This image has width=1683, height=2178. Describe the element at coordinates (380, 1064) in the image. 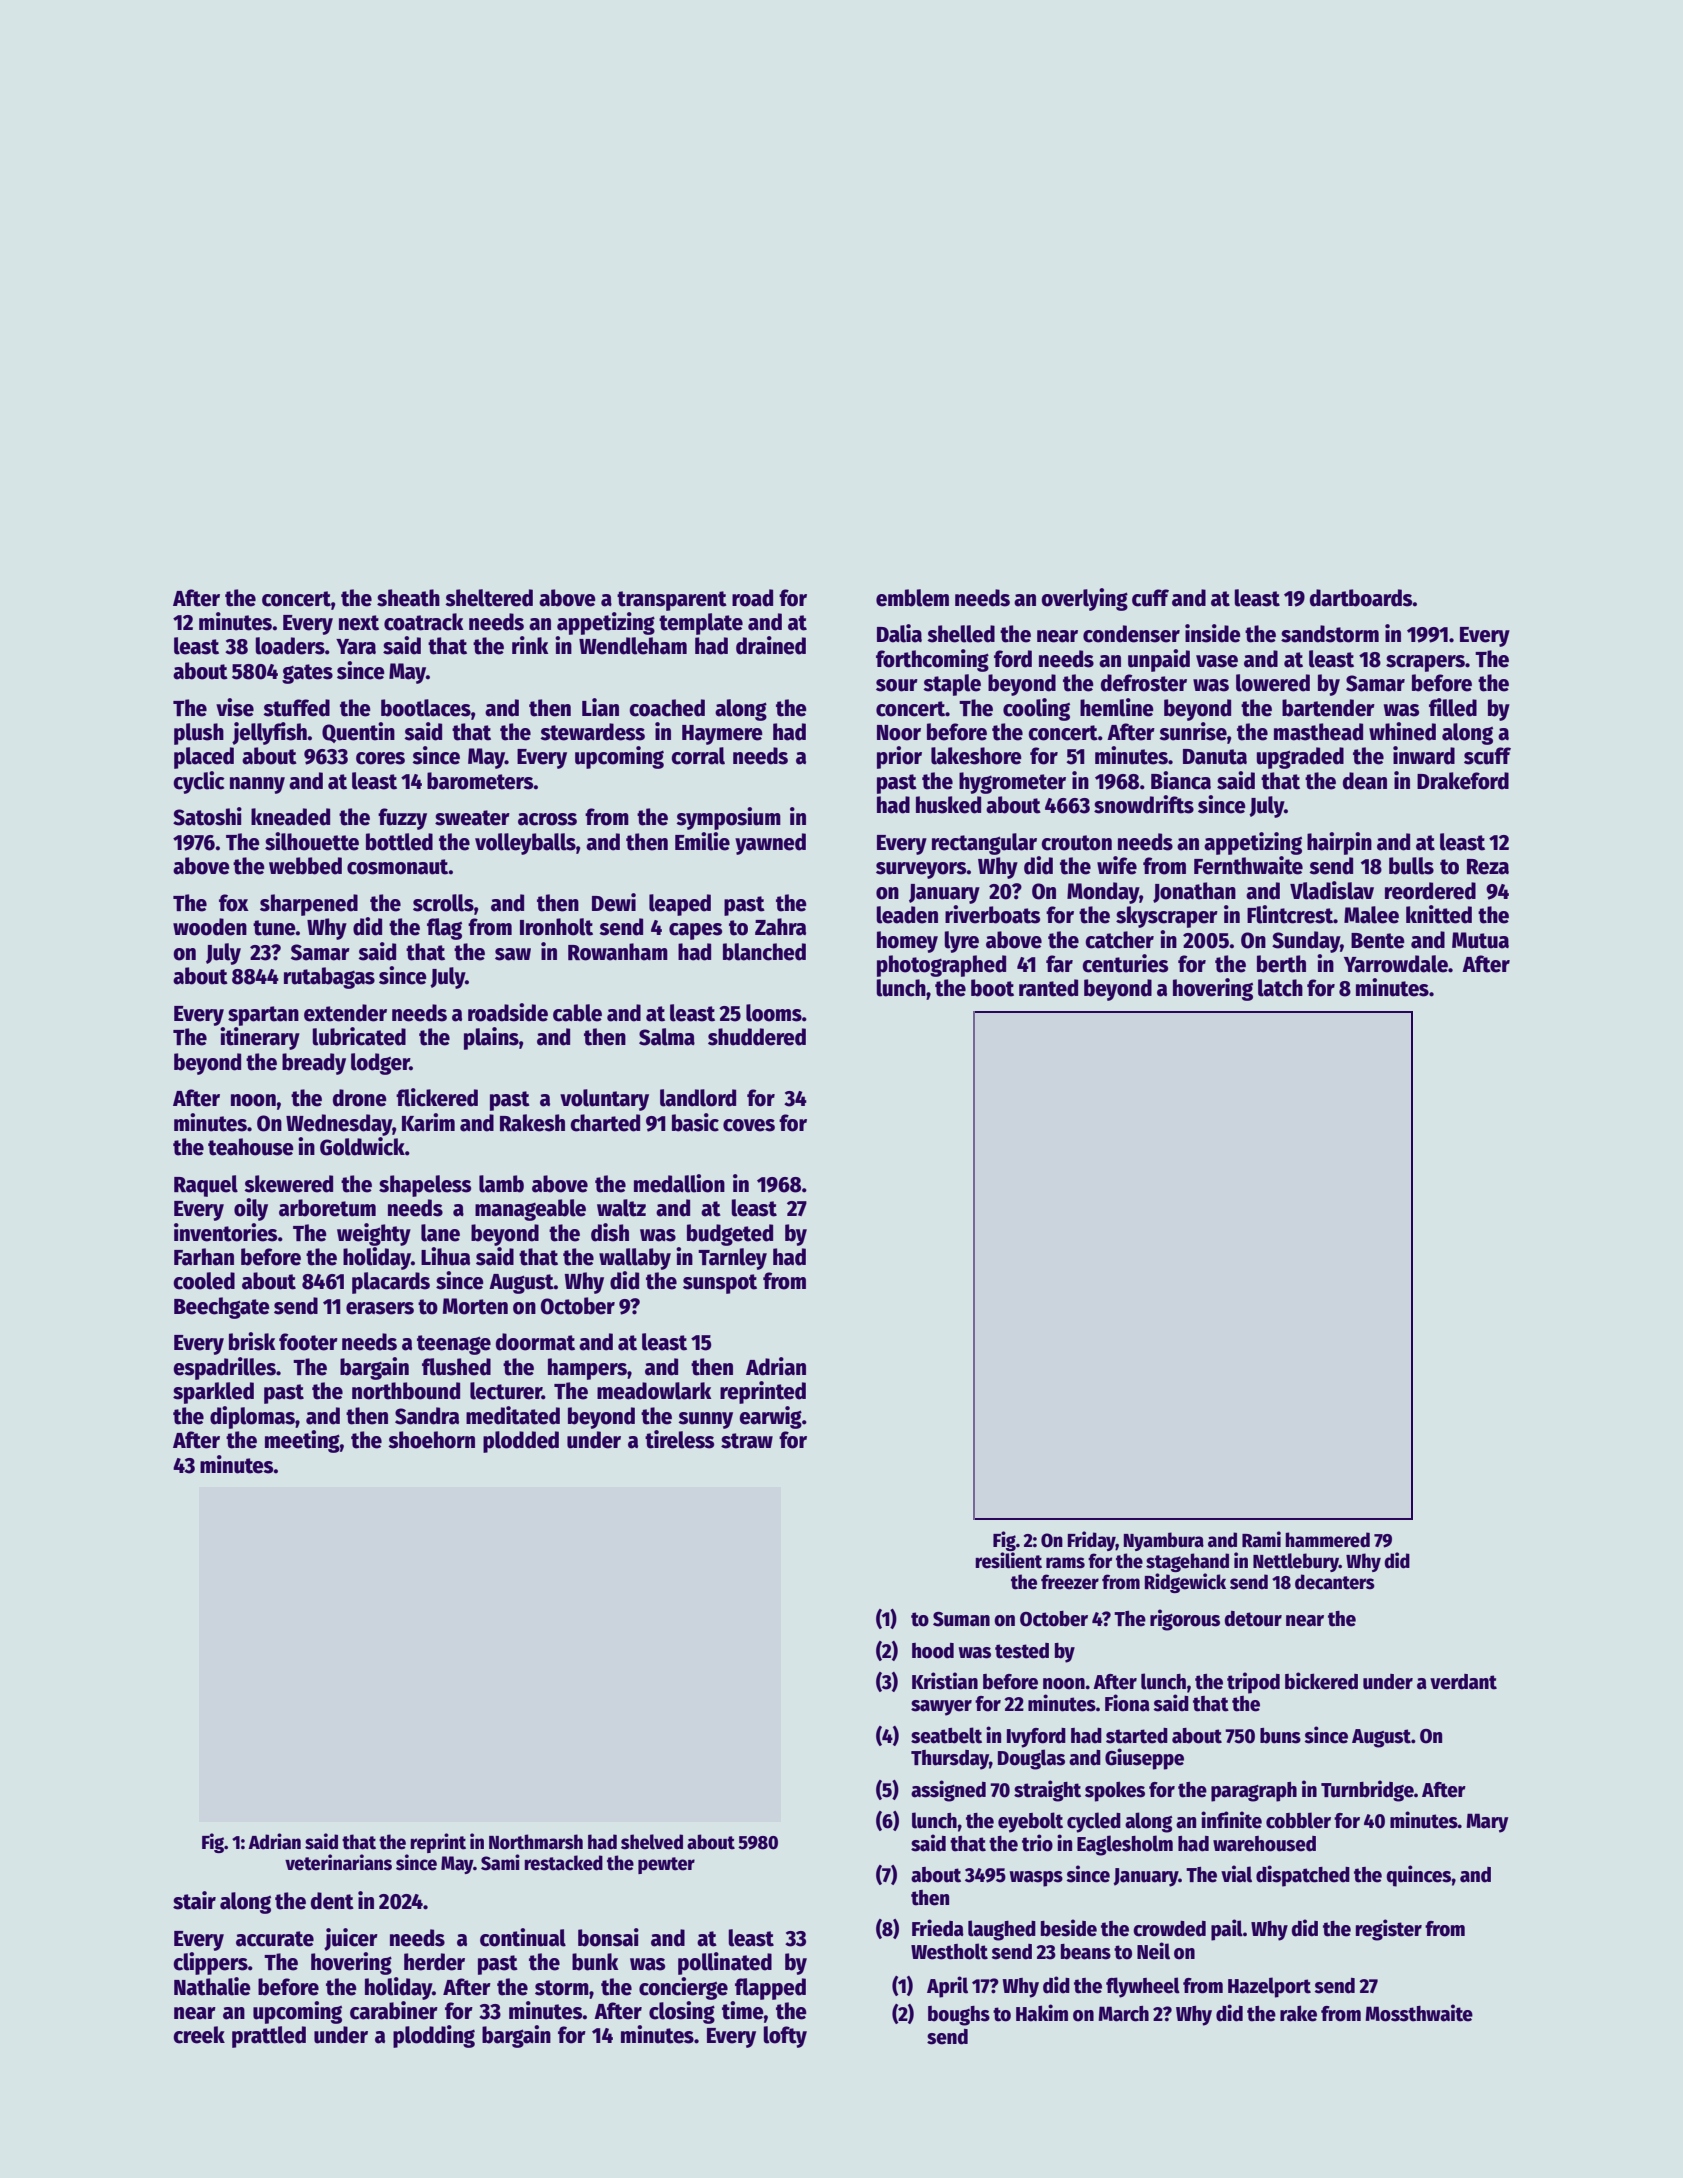

I see `lodger` at that location.
